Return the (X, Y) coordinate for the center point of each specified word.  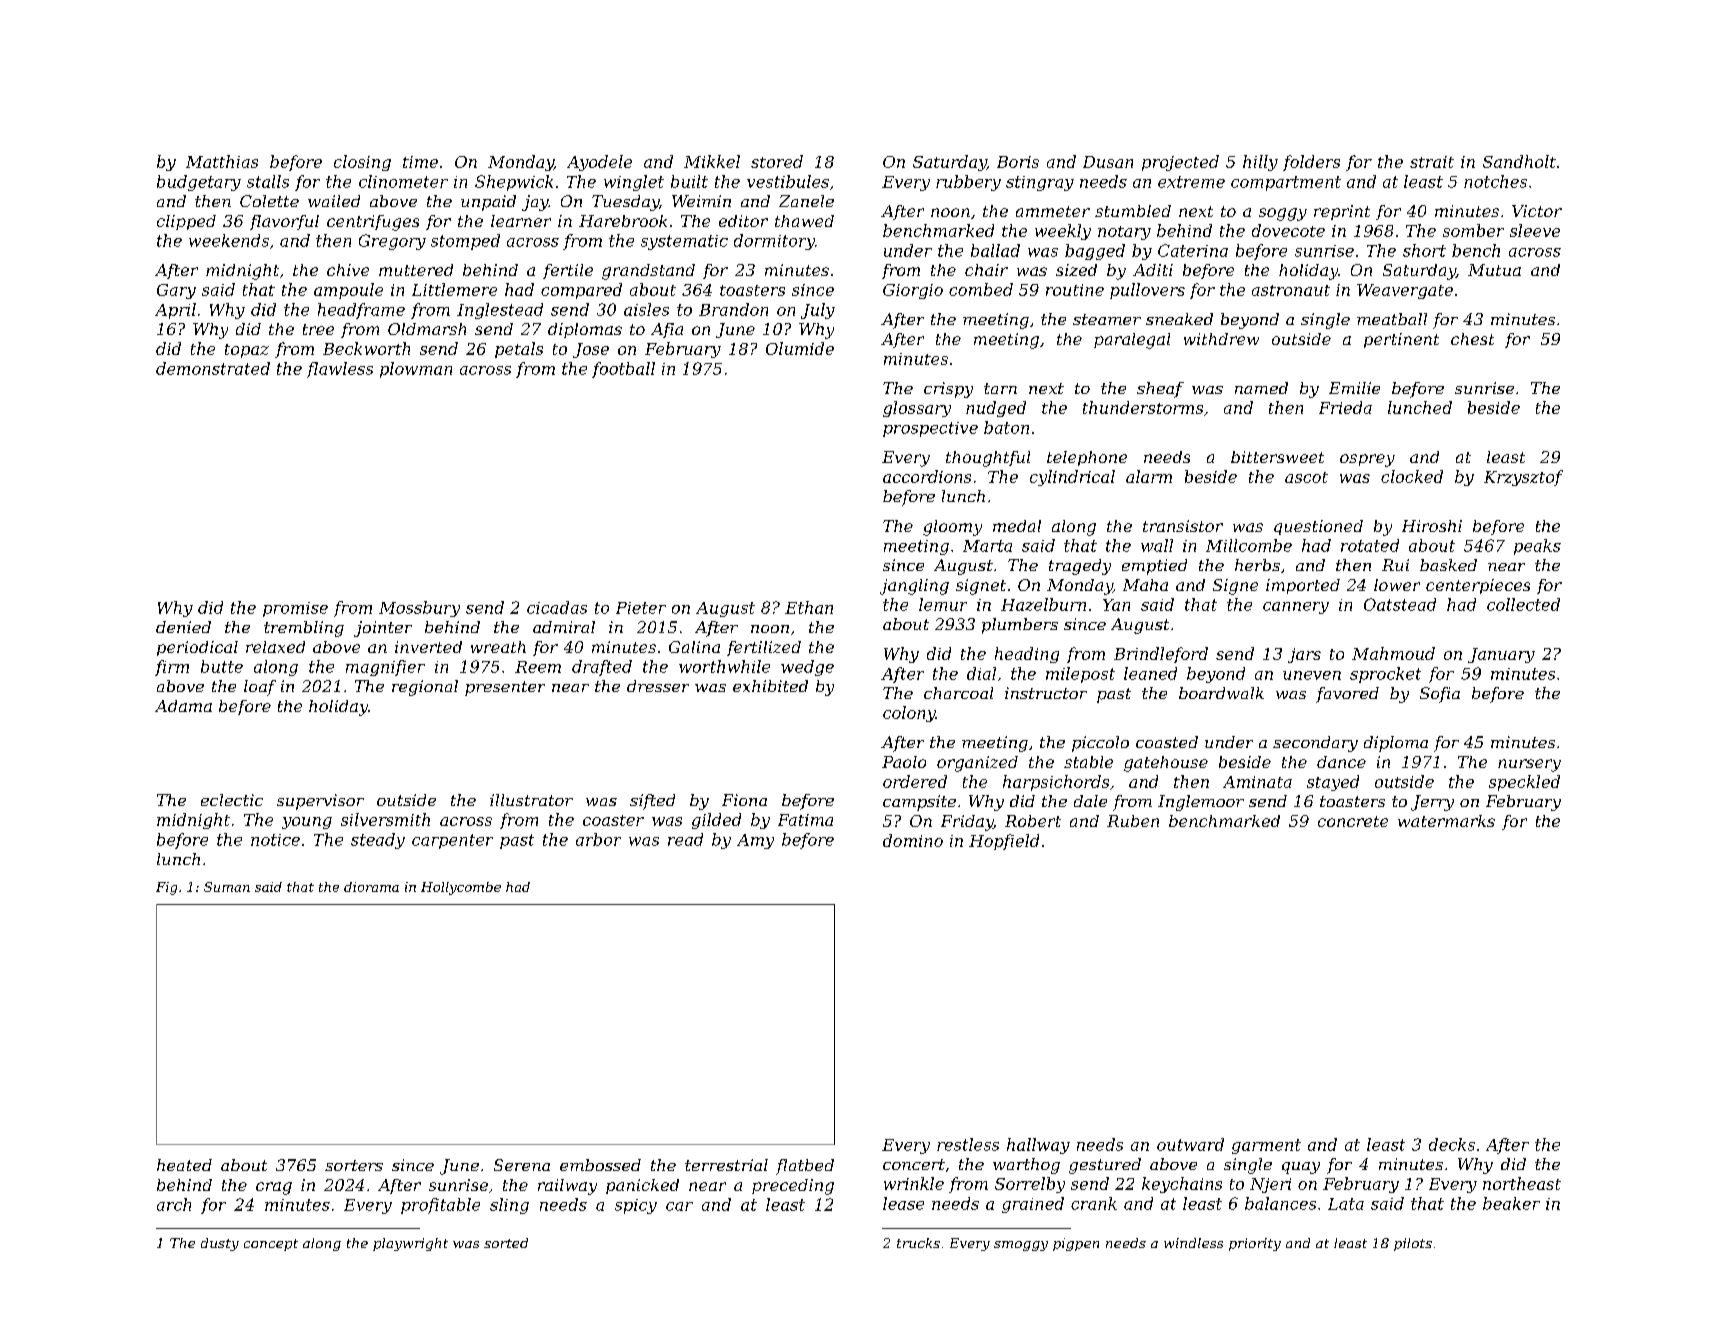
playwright (410, 1244)
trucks (918, 1243)
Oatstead (1400, 604)
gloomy (952, 528)
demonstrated (213, 368)
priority (1255, 1244)
